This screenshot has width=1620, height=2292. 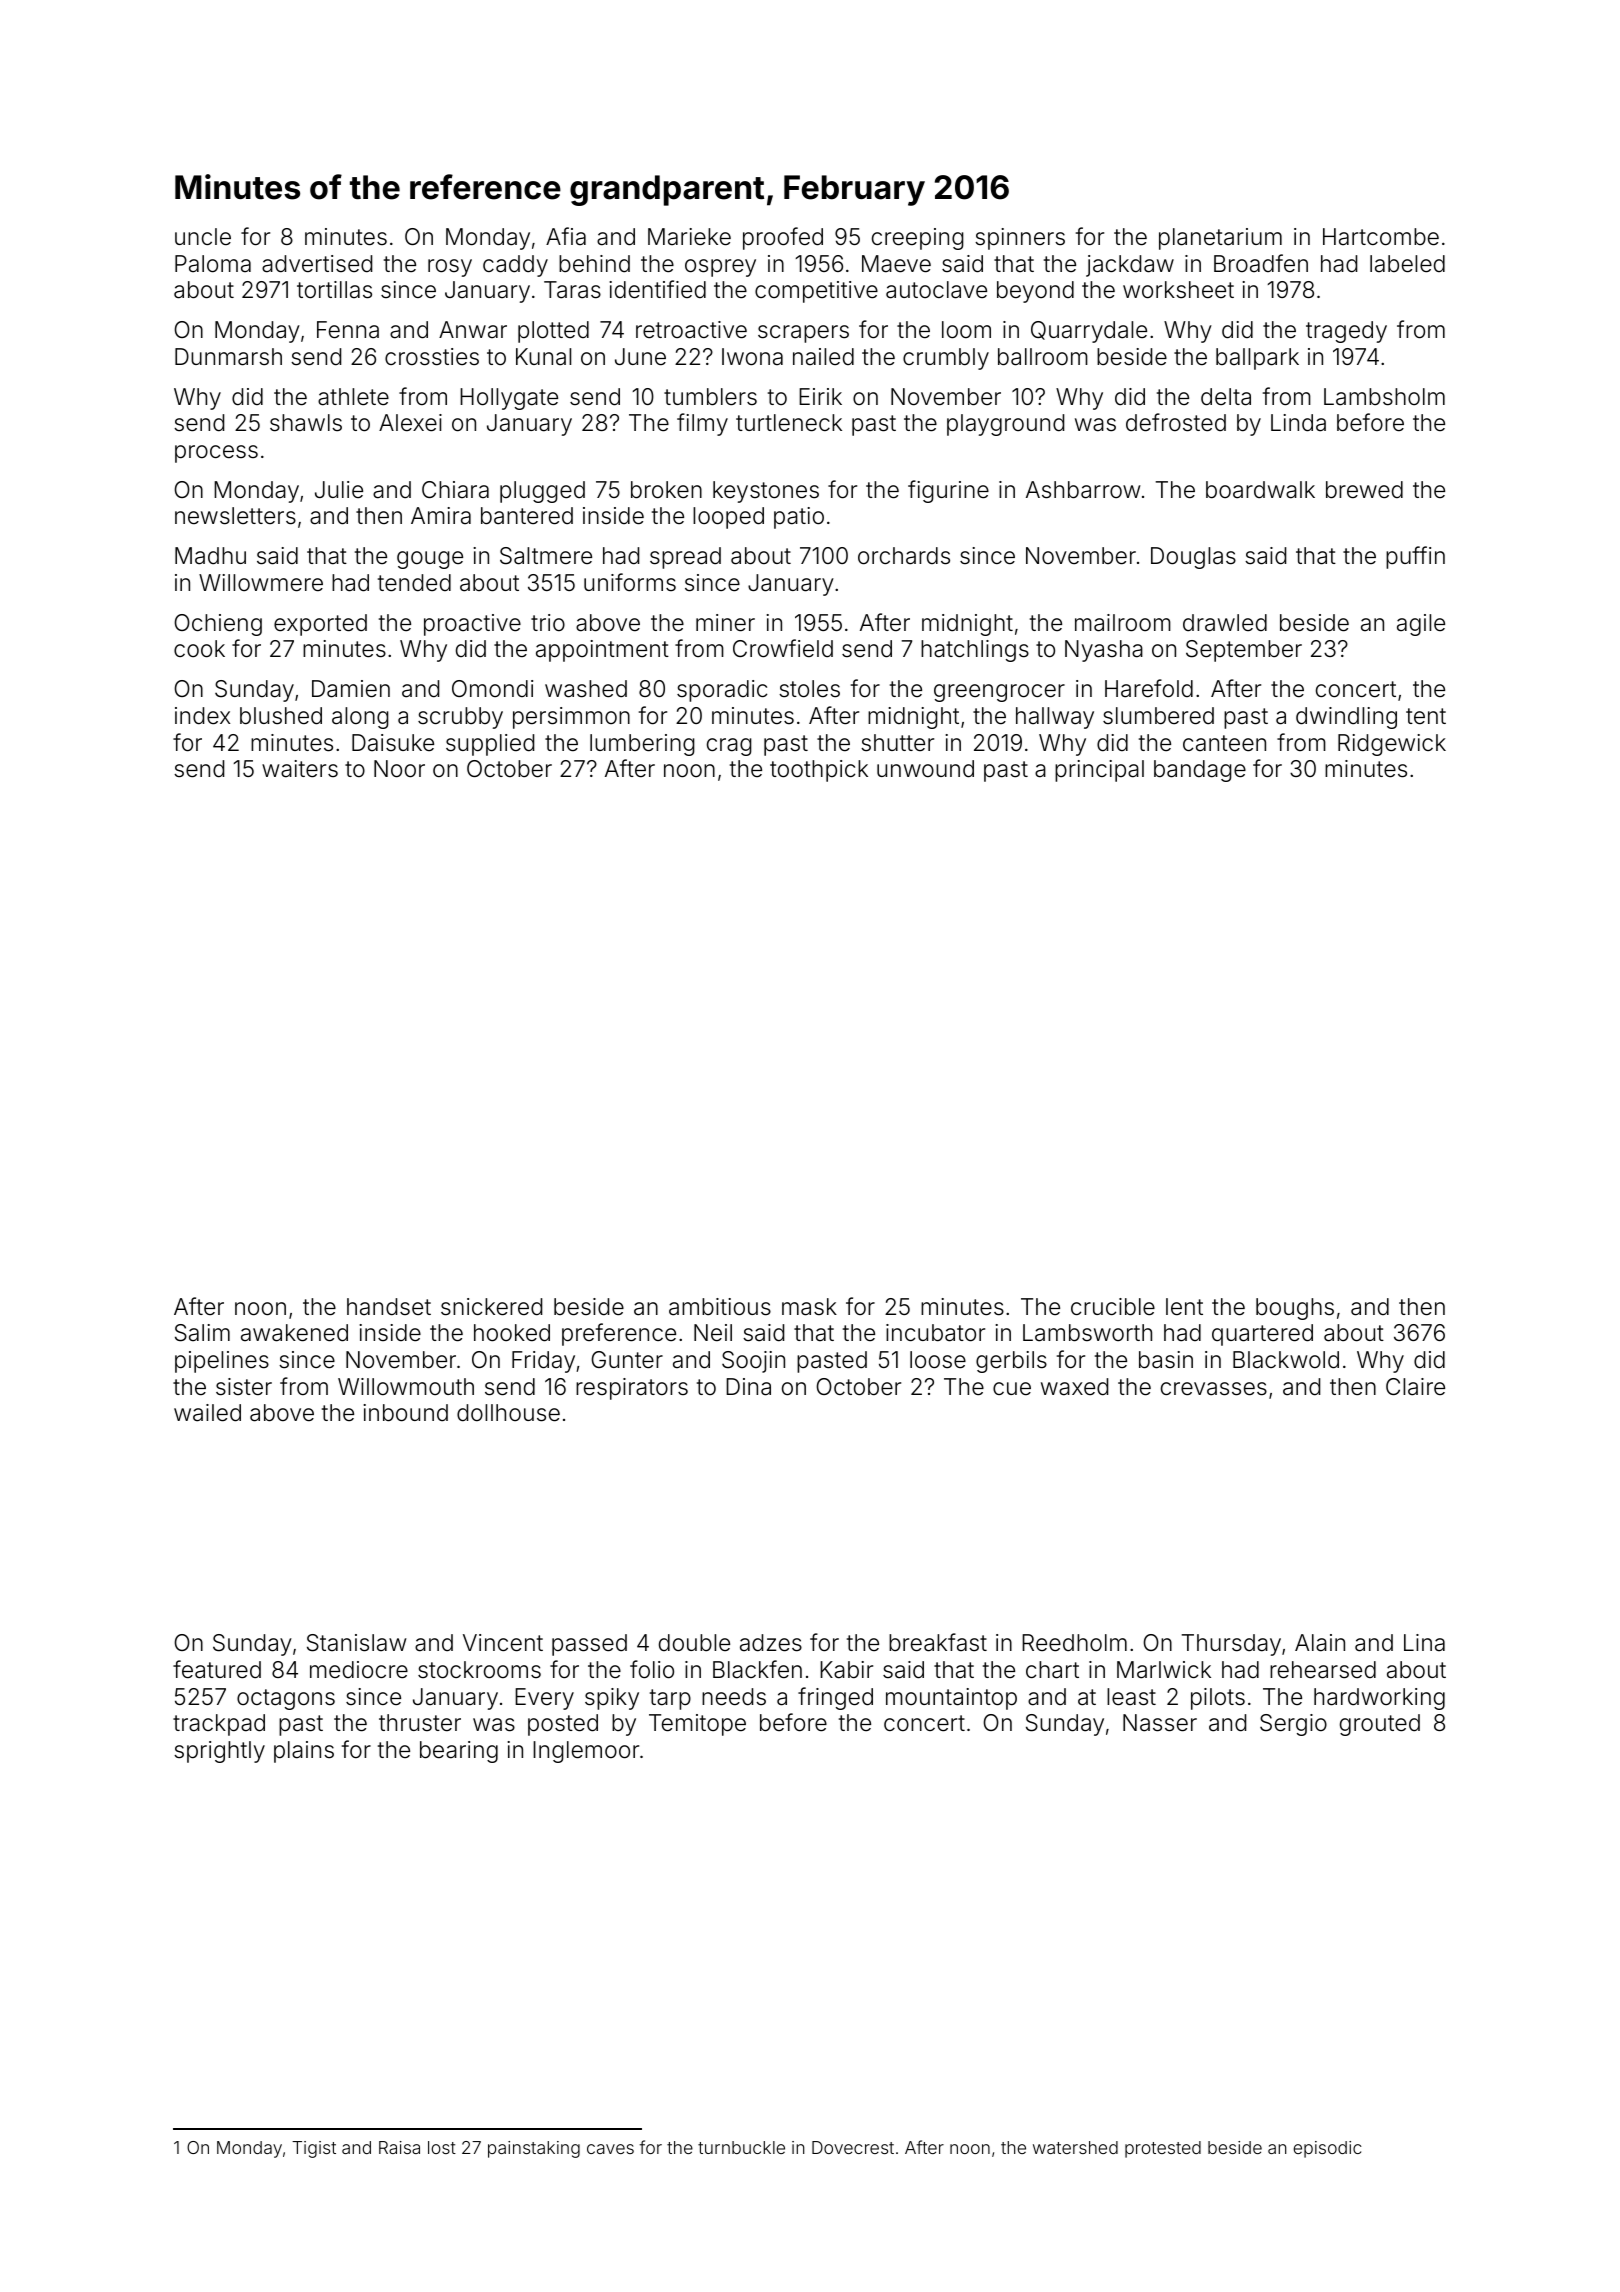 I want to click on rosy, so click(x=450, y=268).
